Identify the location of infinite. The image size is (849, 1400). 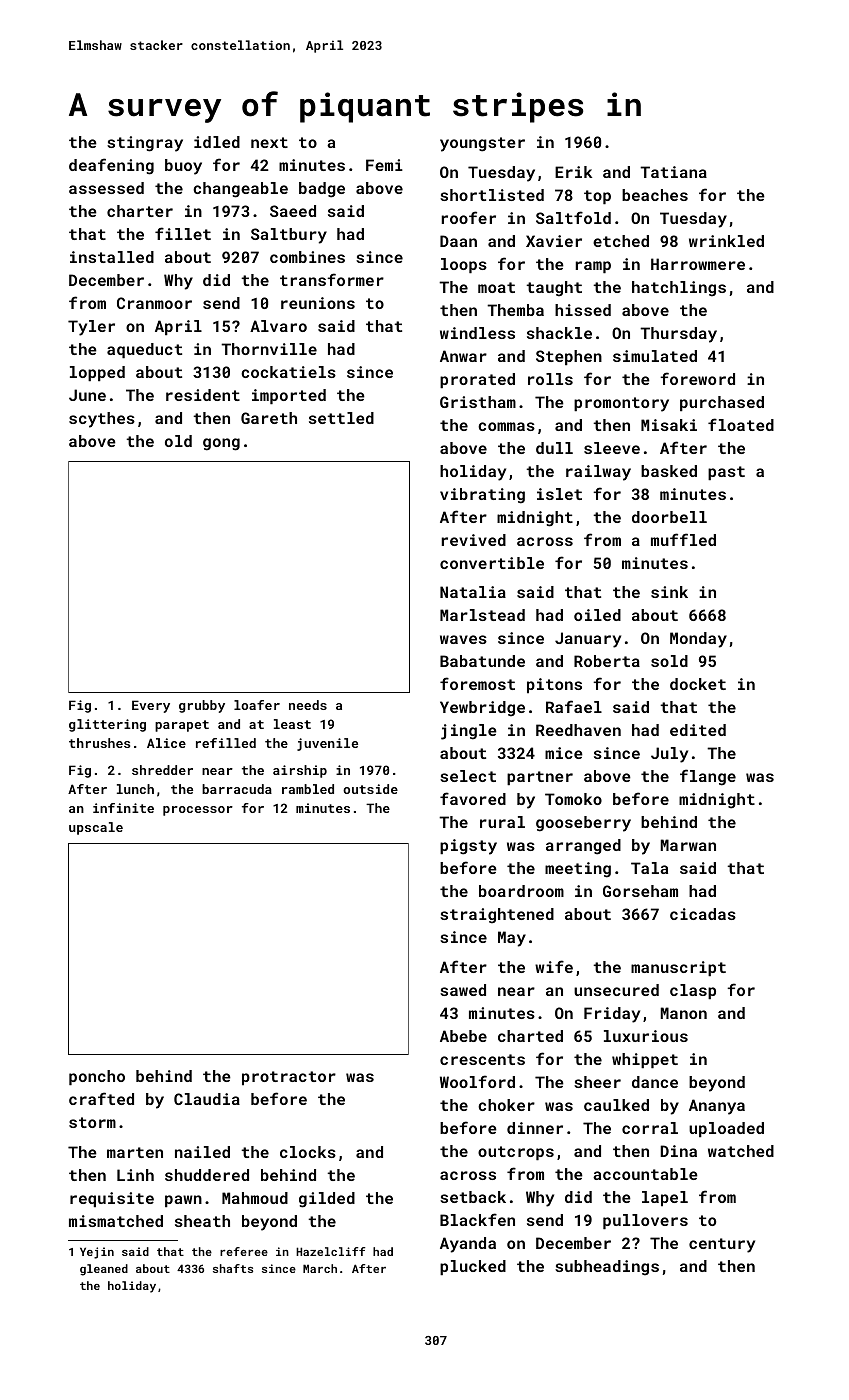
(123, 808).
